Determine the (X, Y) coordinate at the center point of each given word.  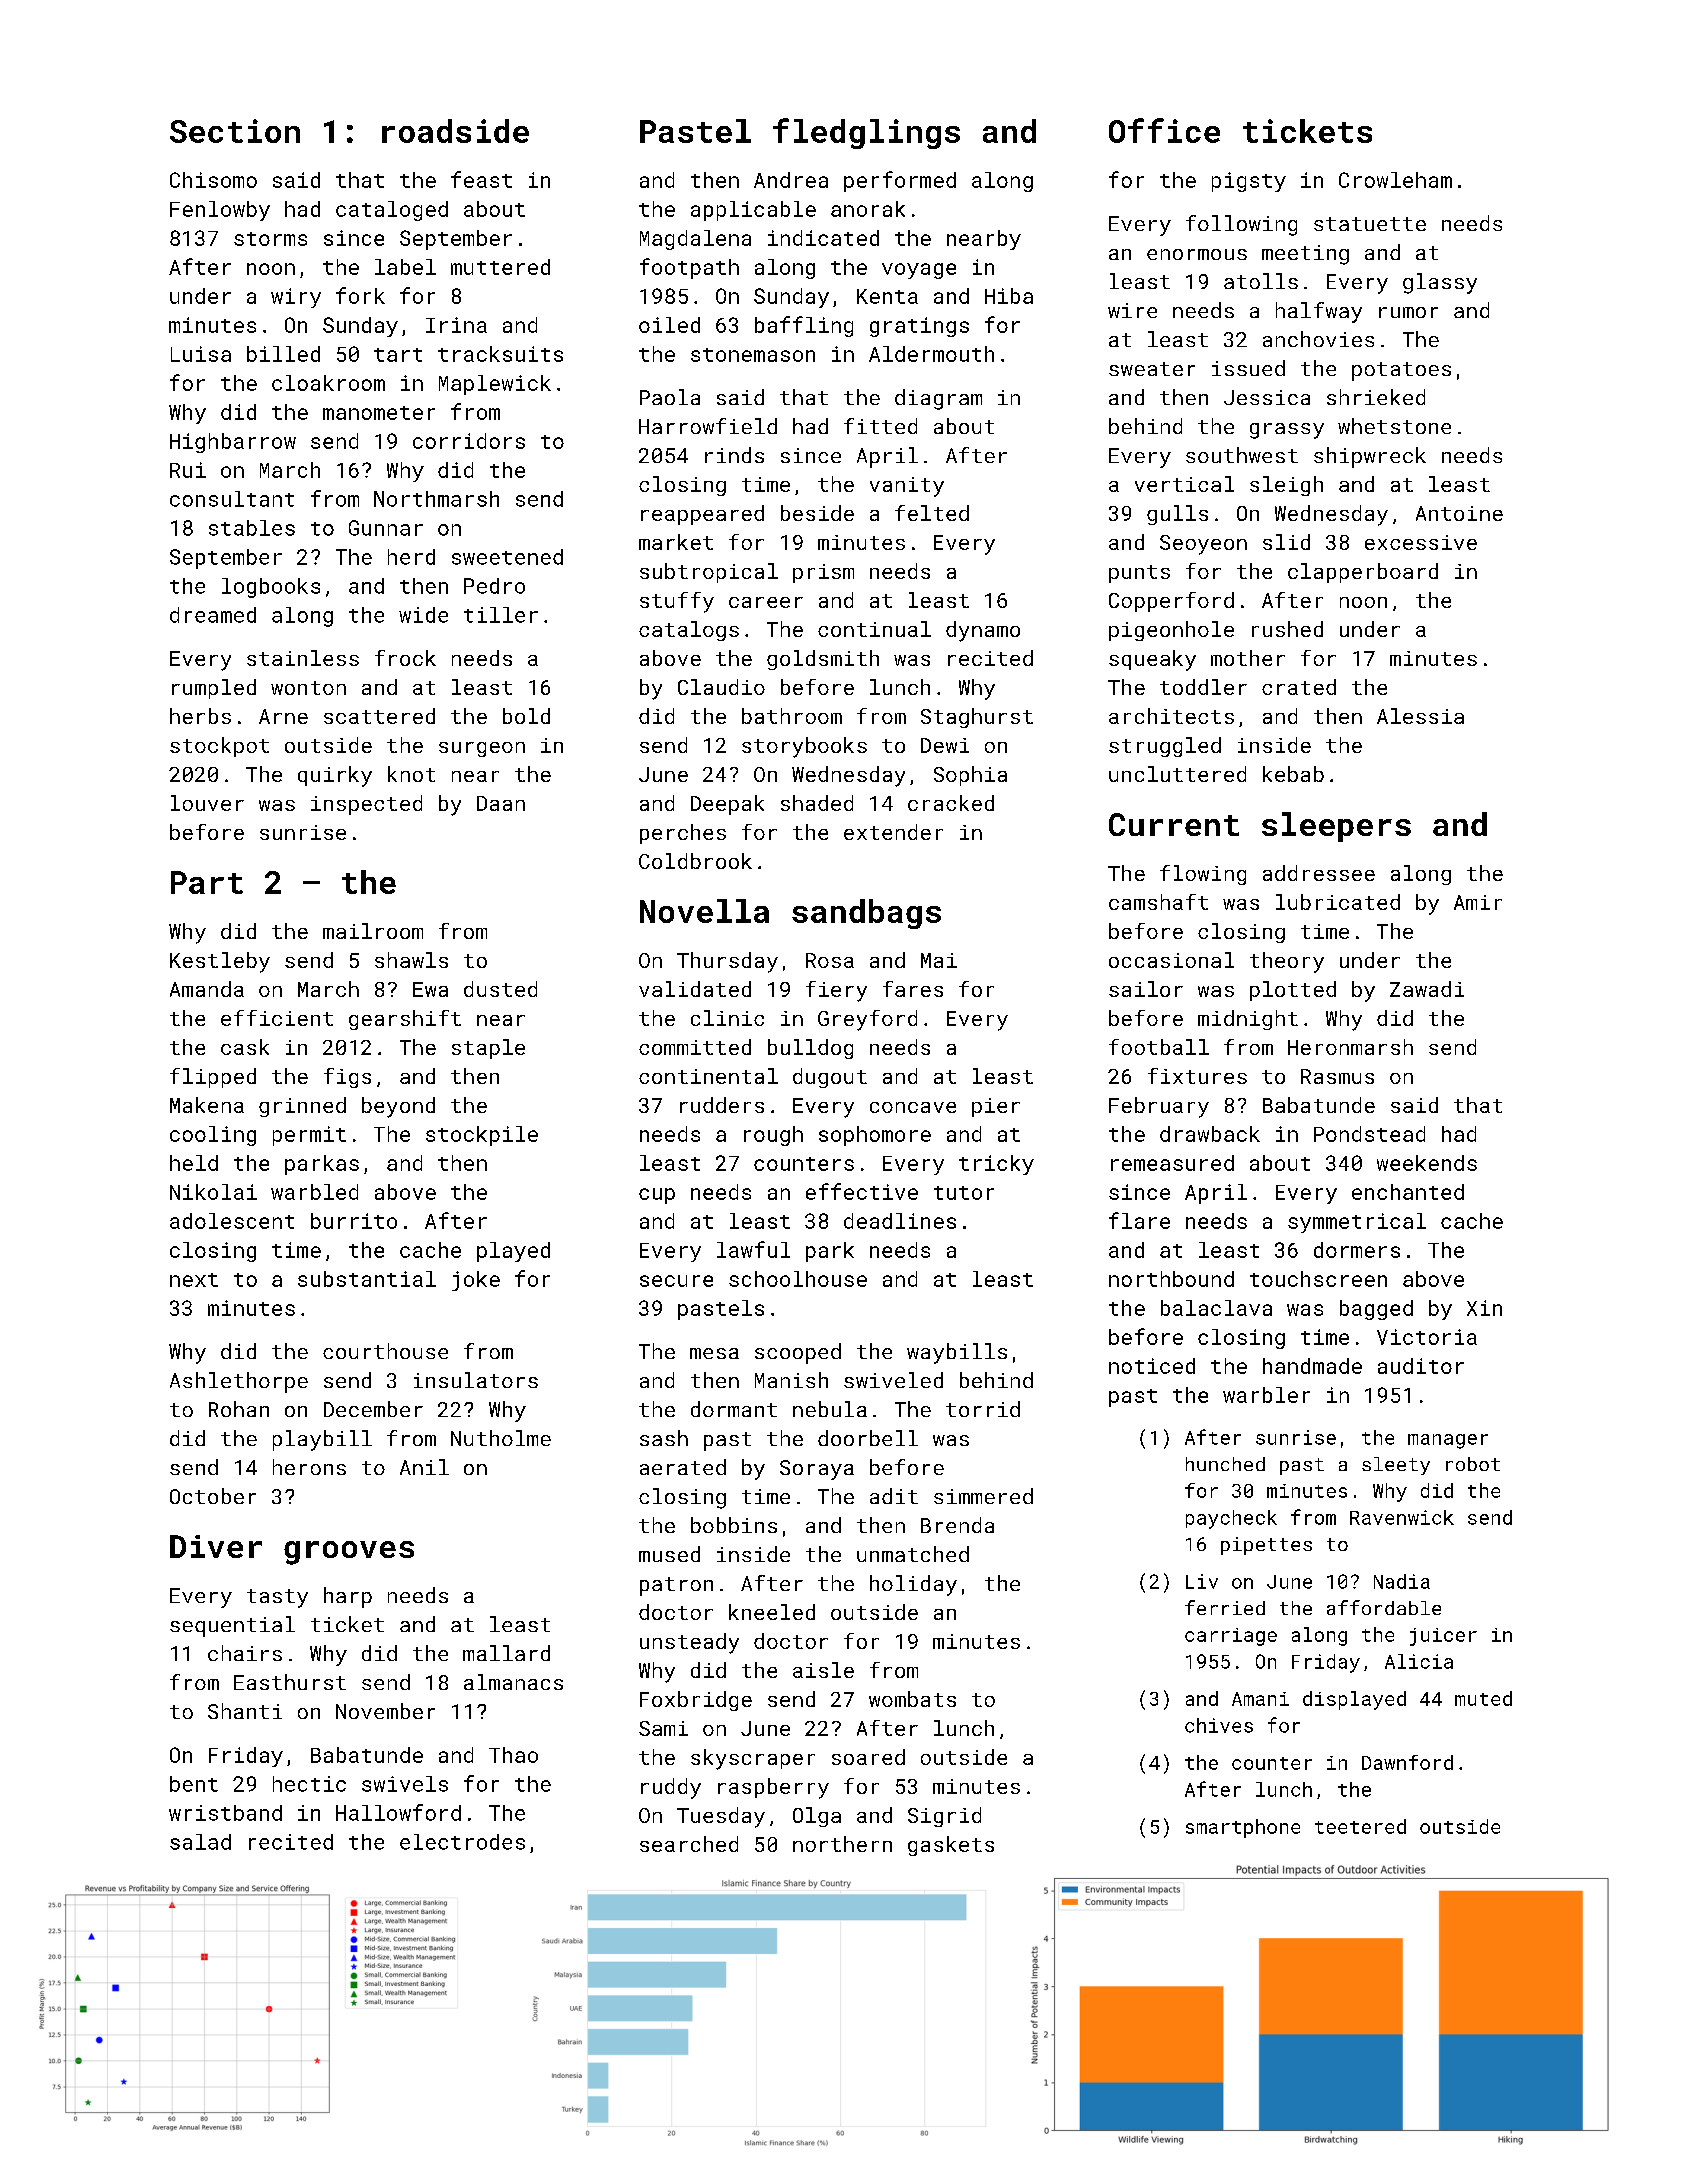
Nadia (1402, 1581)
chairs (245, 1653)
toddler (1203, 687)
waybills (957, 1353)
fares (913, 989)
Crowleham (1395, 180)
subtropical (709, 573)
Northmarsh (436, 499)
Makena (207, 1105)
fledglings (866, 133)
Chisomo (213, 180)
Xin (1484, 1308)
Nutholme (501, 1438)
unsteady (689, 1643)
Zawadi (1427, 989)
